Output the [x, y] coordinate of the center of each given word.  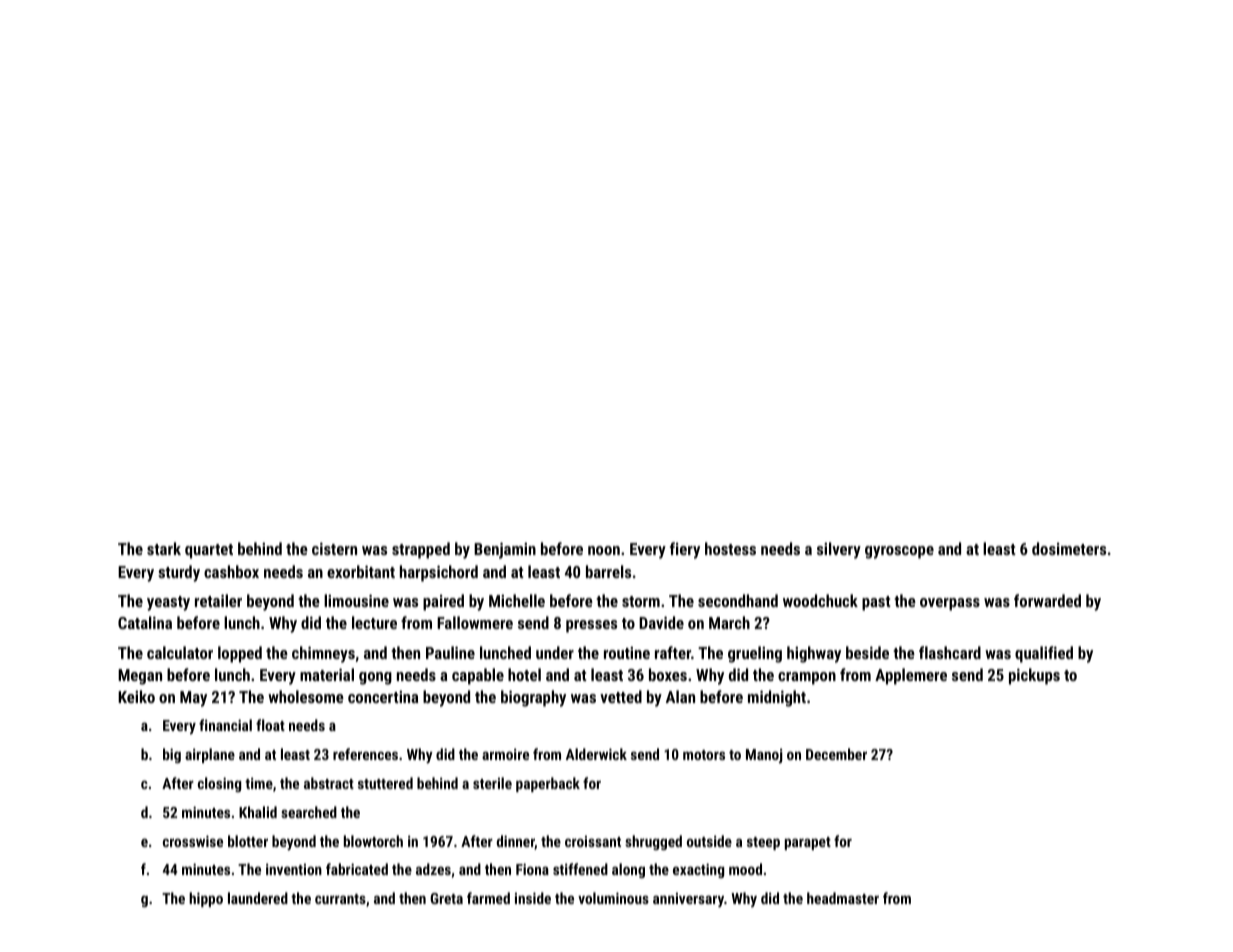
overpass [950, 604]
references [365, 754]
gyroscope [899, 552]
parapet [808, 843]
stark [164, 548]
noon [604, 550]
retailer [218, 600]
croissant [593, 841]
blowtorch [373, 841]
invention [294, 869]
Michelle [517, 600]
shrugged [653, 842]
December [836, 754]
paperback [548, 784]
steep [763, 843]
